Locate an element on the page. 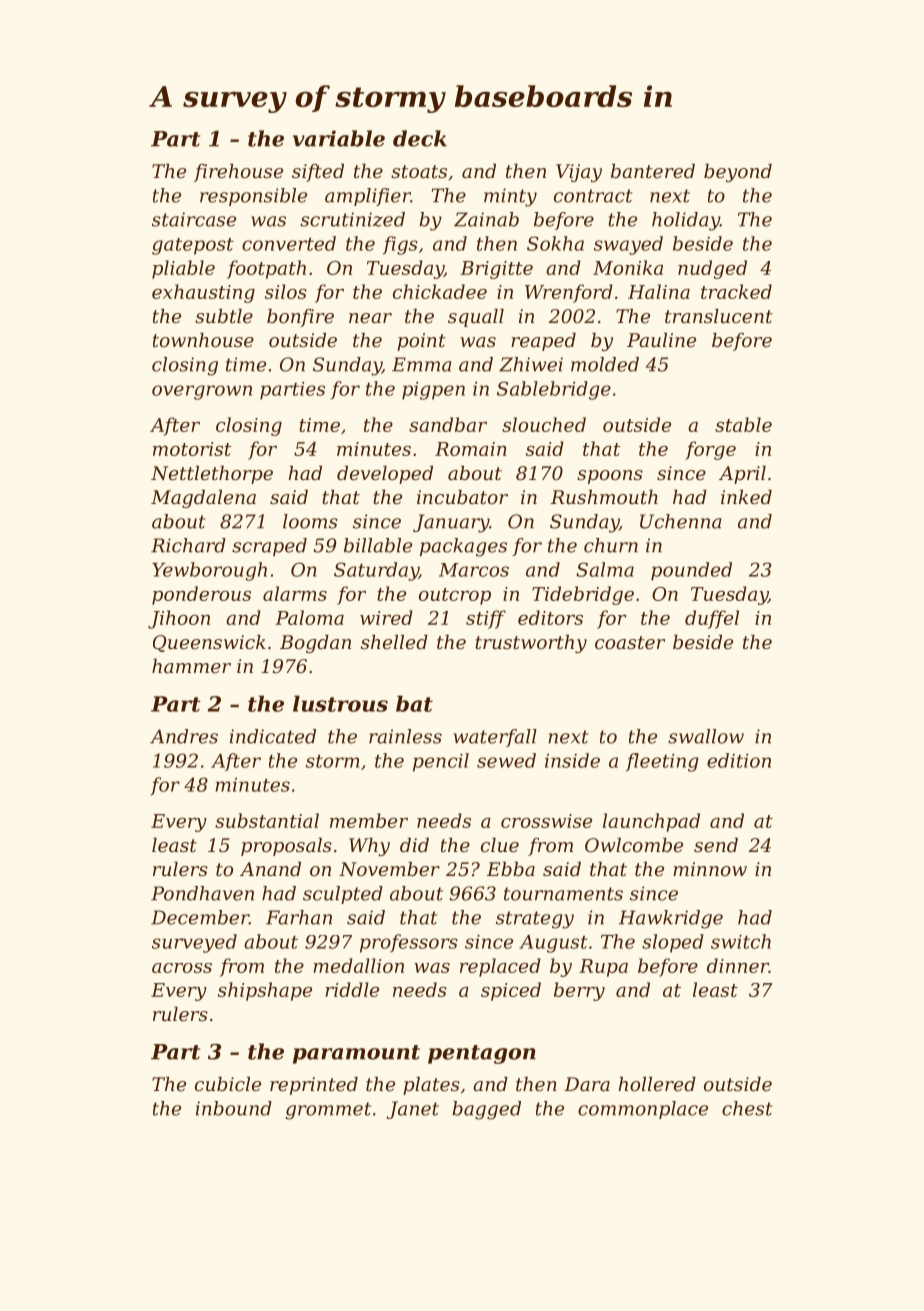 The image size is (924, 1311). professors is located at coordinates (409, 943).
